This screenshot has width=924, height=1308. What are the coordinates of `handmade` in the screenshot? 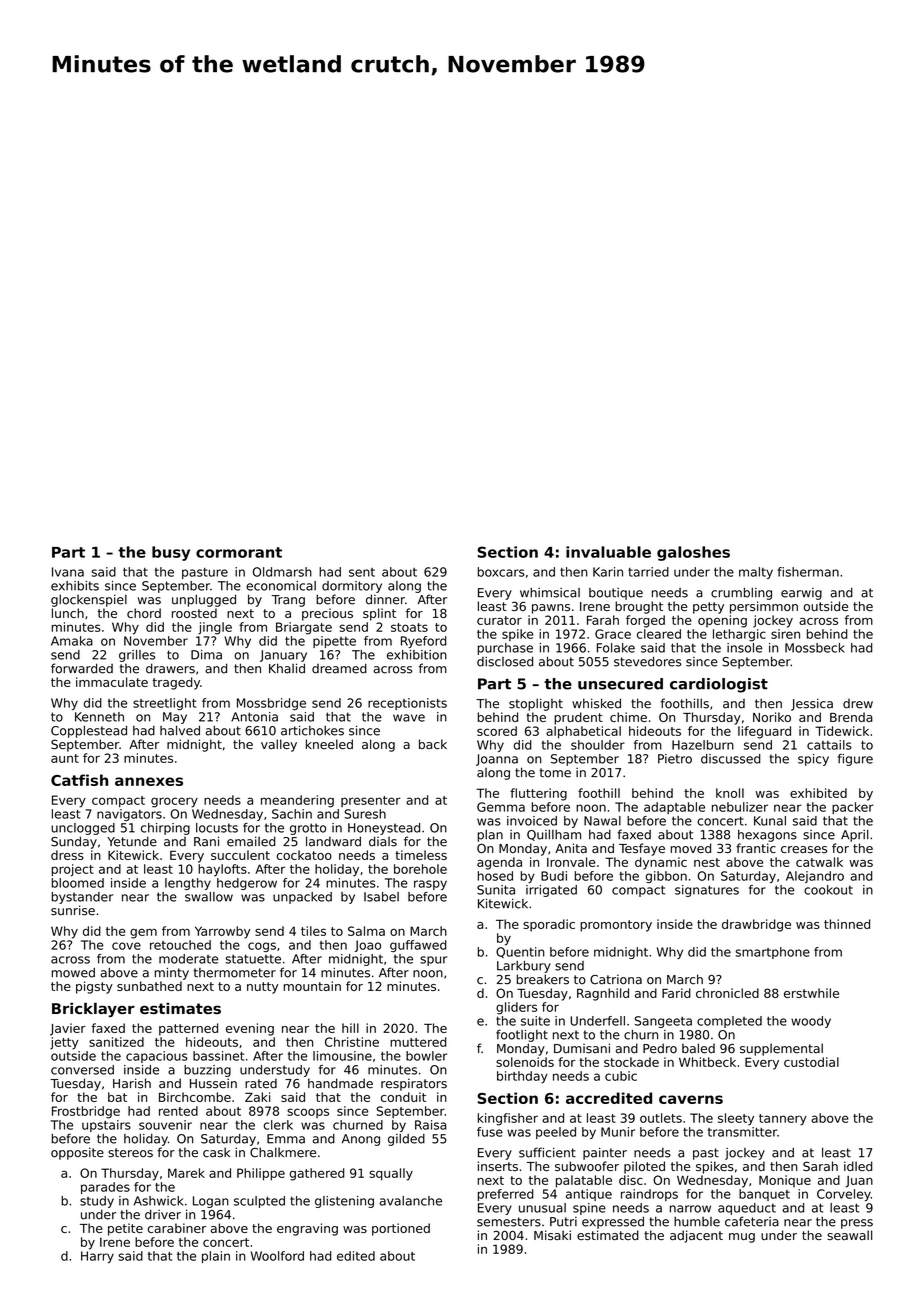 It's located at (340, 1083).
